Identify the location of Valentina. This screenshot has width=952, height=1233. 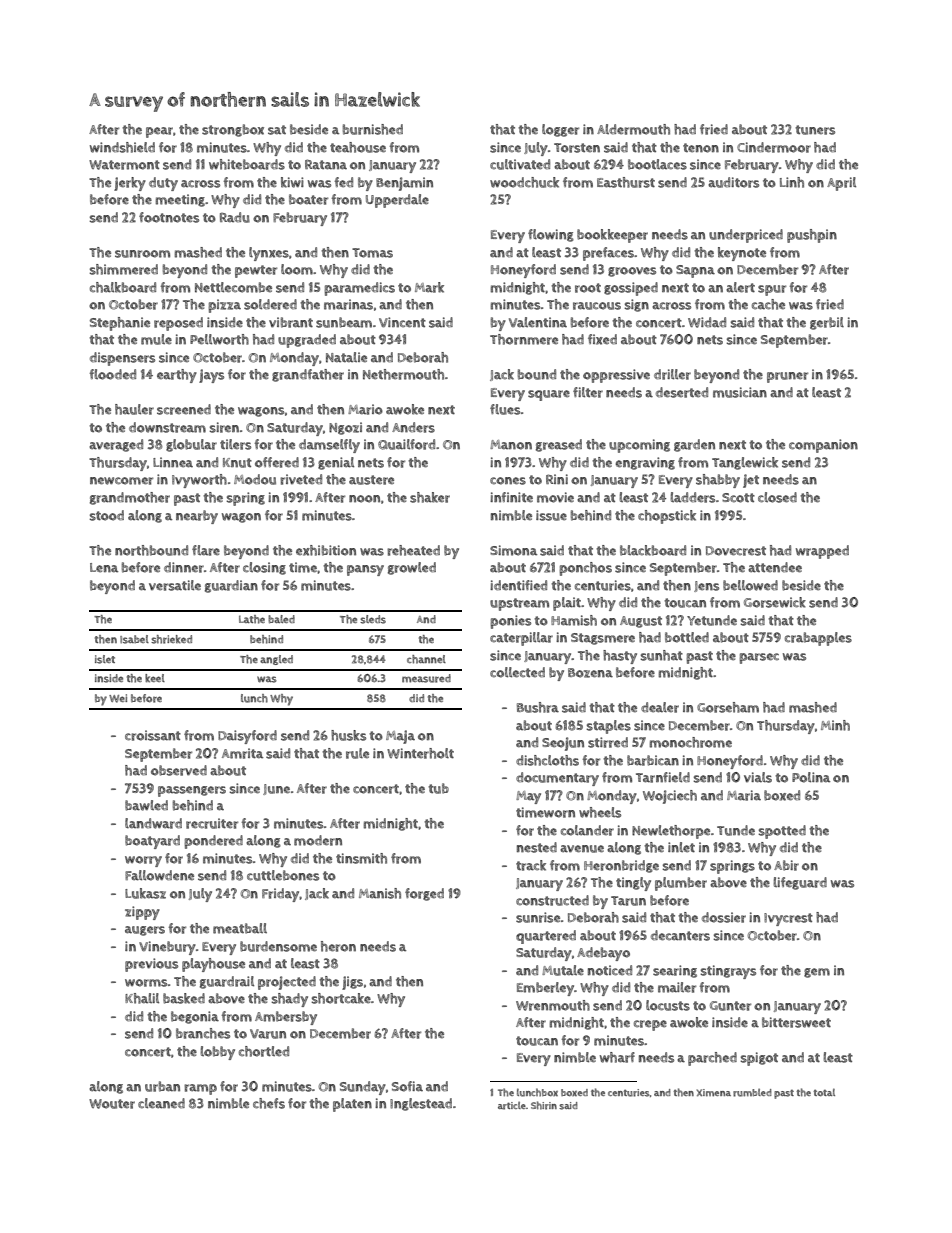
(538, 322).
